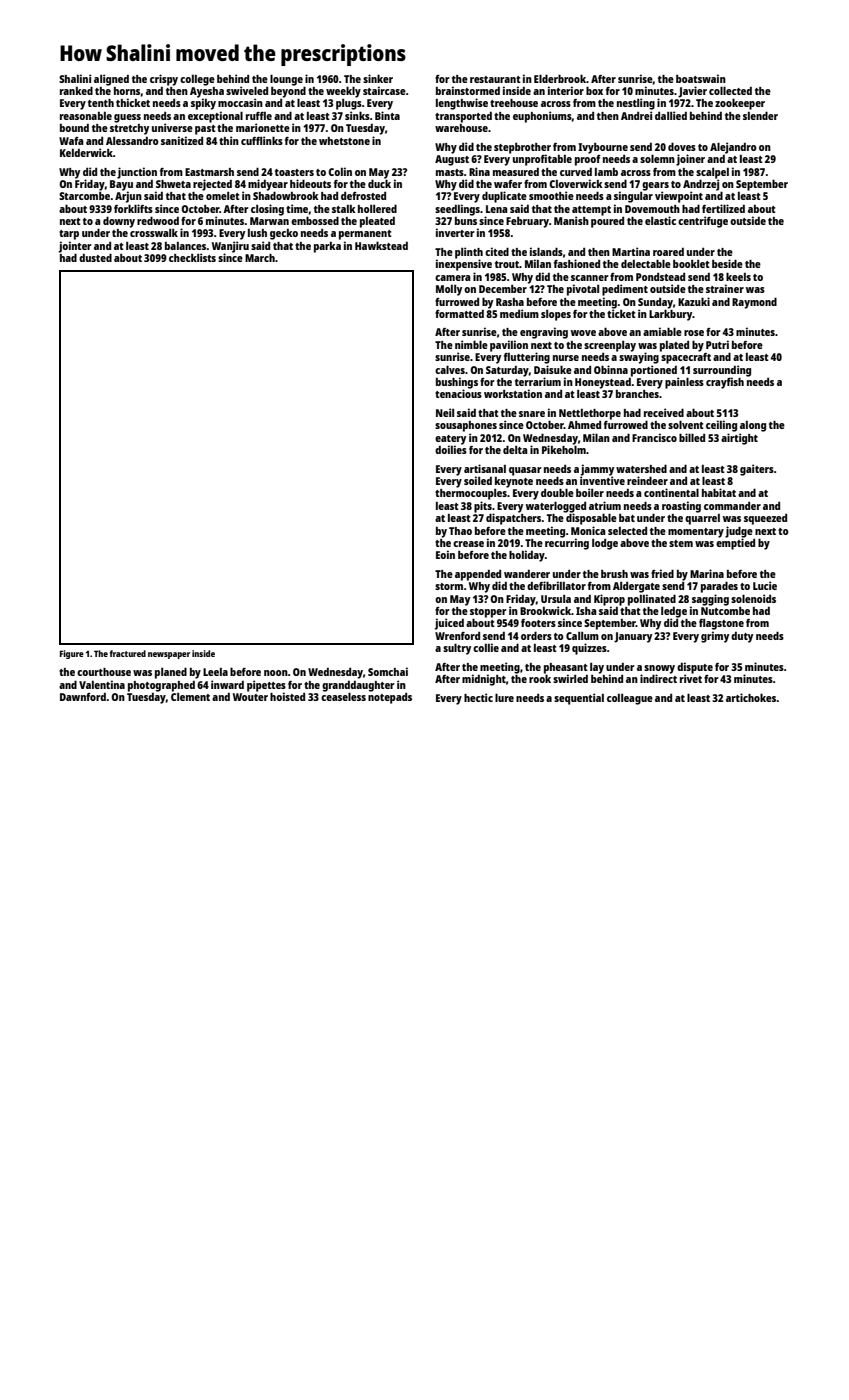  Describe the element at coordinates (462, 104) in the image. I see `lengthwise` at that location.
